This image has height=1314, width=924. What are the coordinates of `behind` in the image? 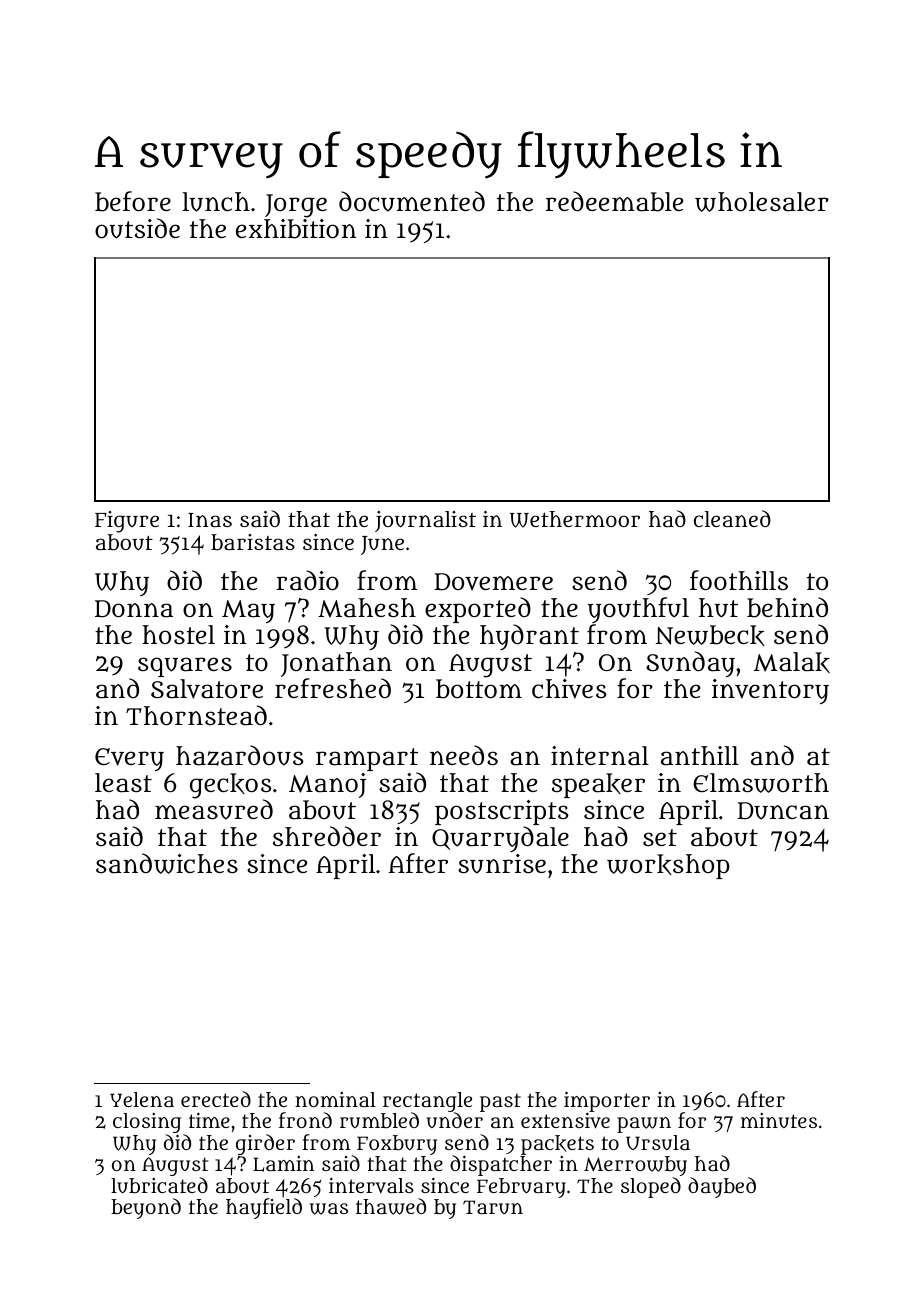 It's located at (787, 607).
